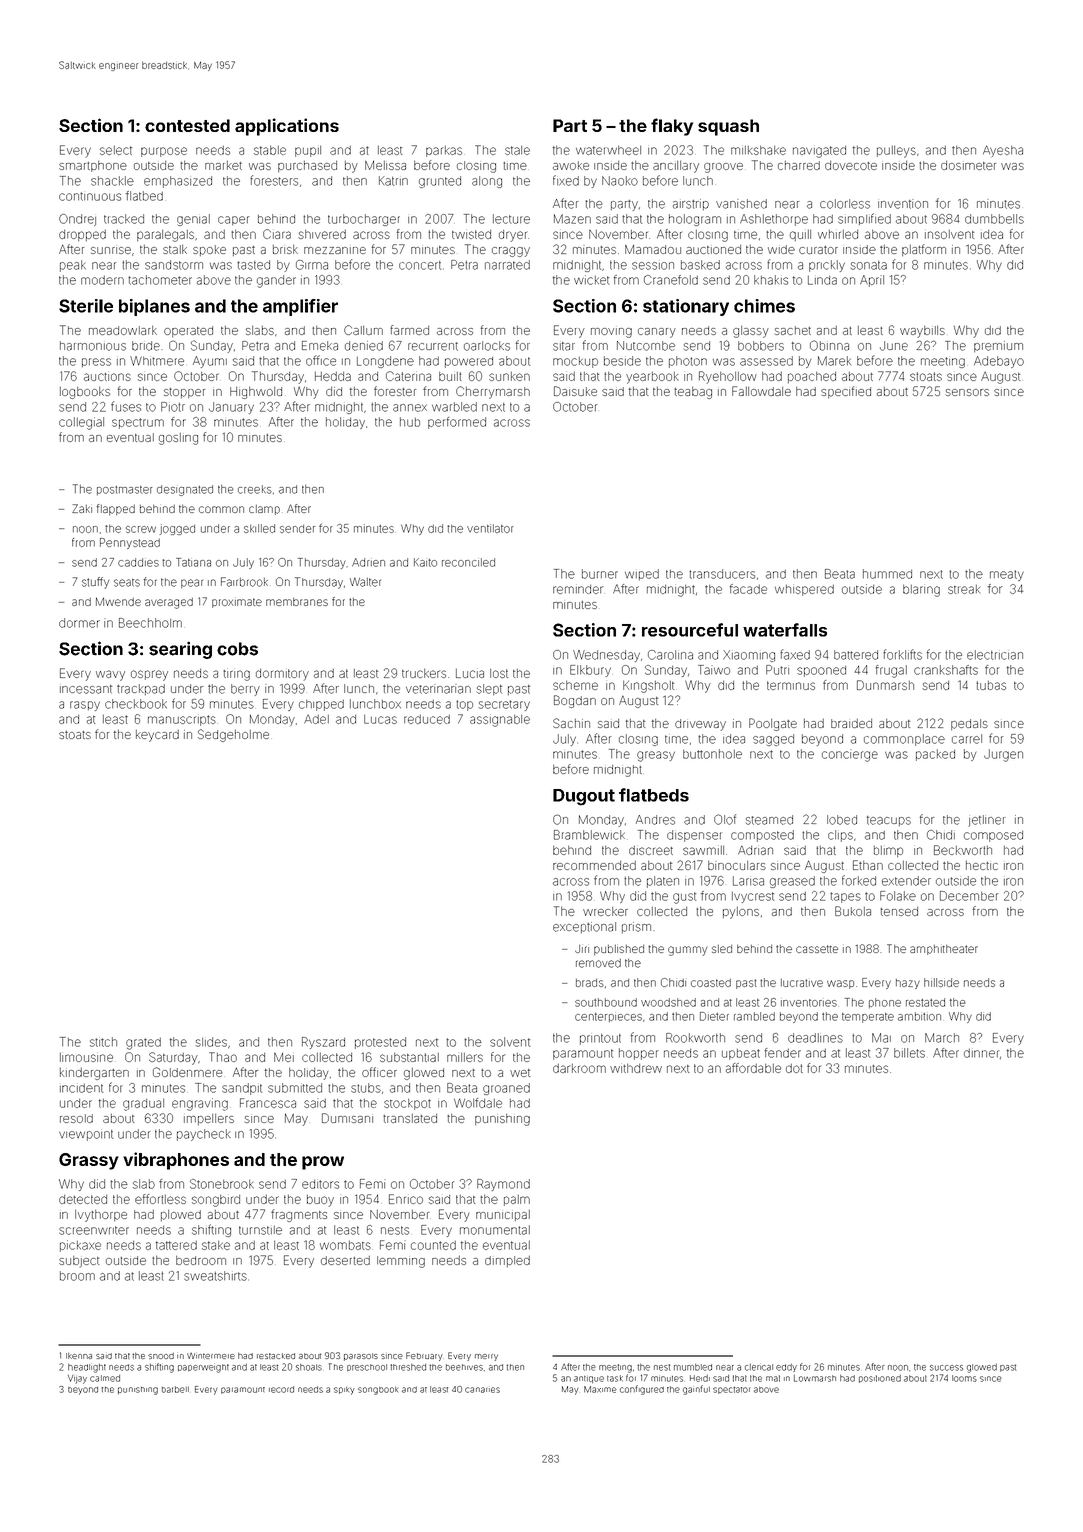 This screenshot has width=1083, height=1532. What do you see at coordinates (1003, 151) in the screenshot?
I see `Ayesha` at bounding box center [1003, 151].
